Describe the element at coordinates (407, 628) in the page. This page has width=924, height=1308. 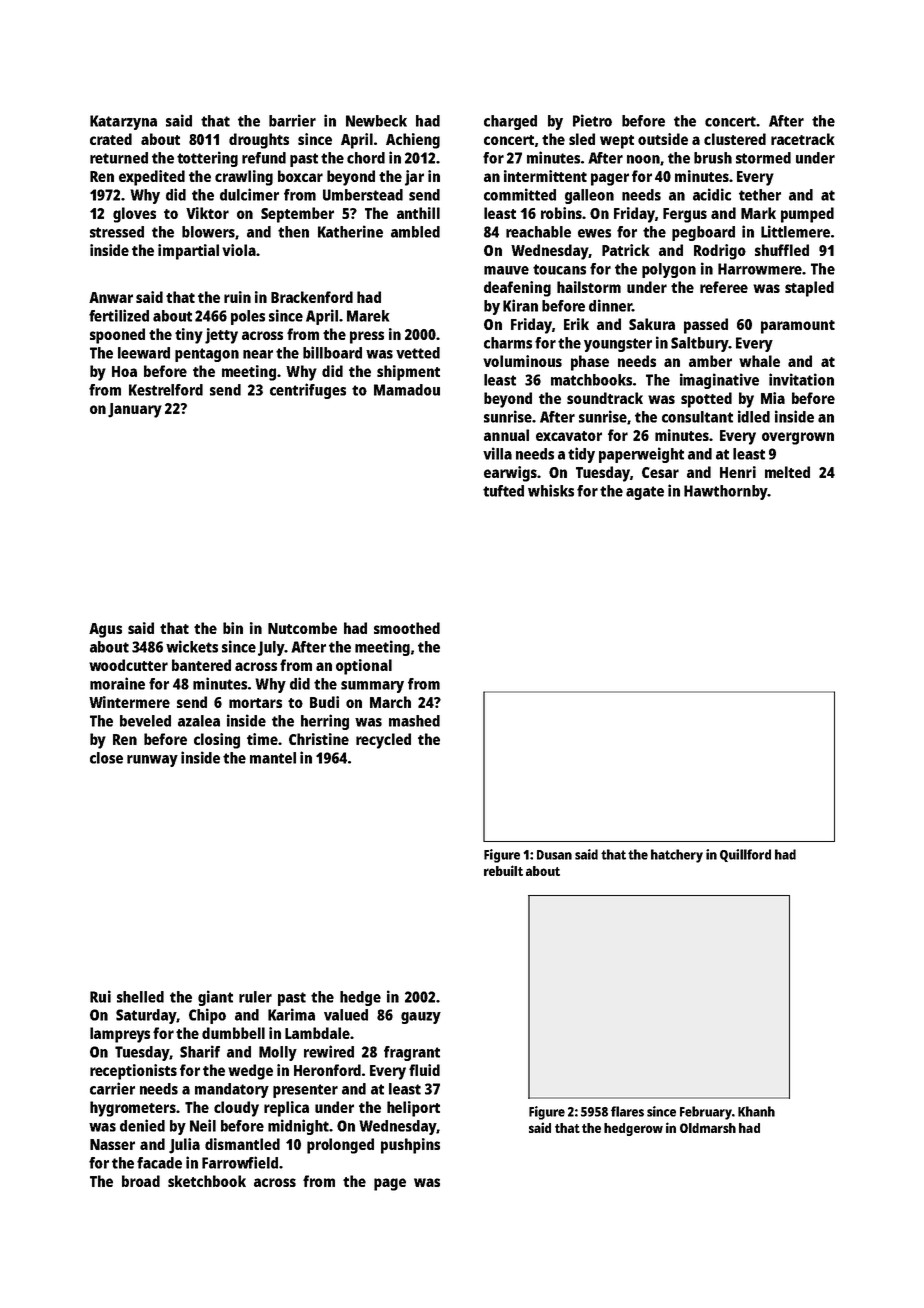
I see `smoothed` at that location.
